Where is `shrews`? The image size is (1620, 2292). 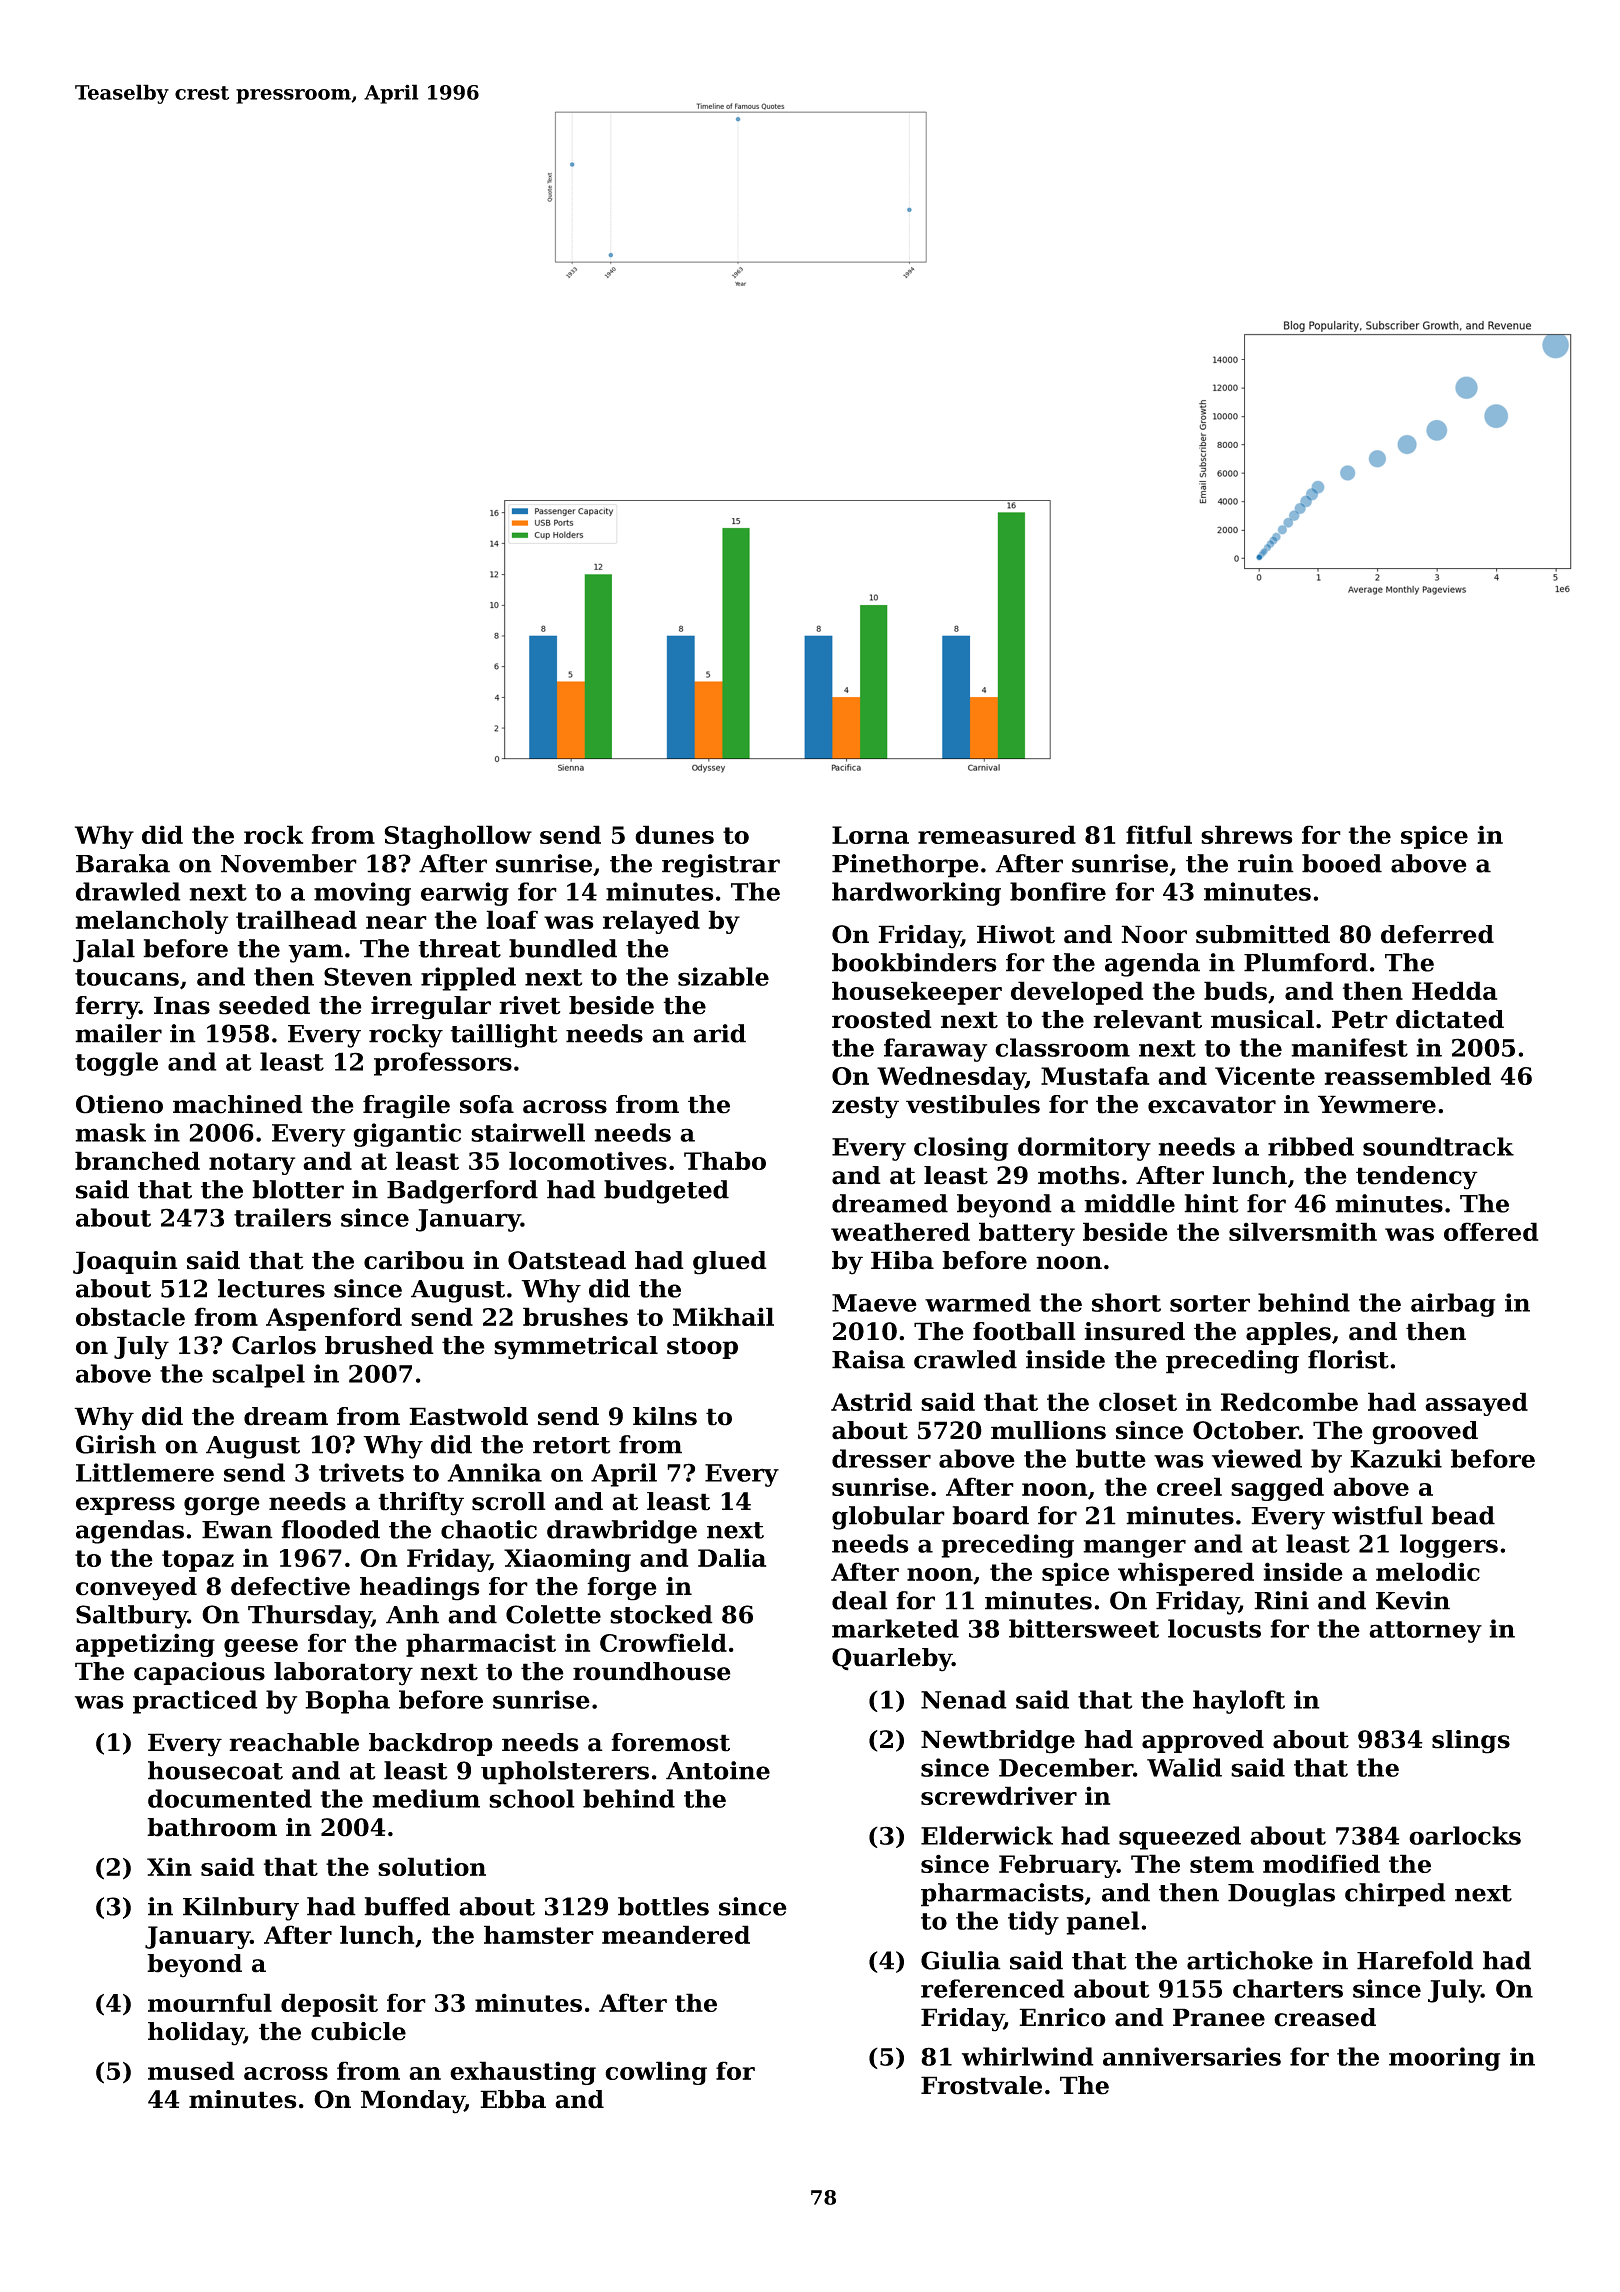 shrews is located at coordinates (1246, 834).
